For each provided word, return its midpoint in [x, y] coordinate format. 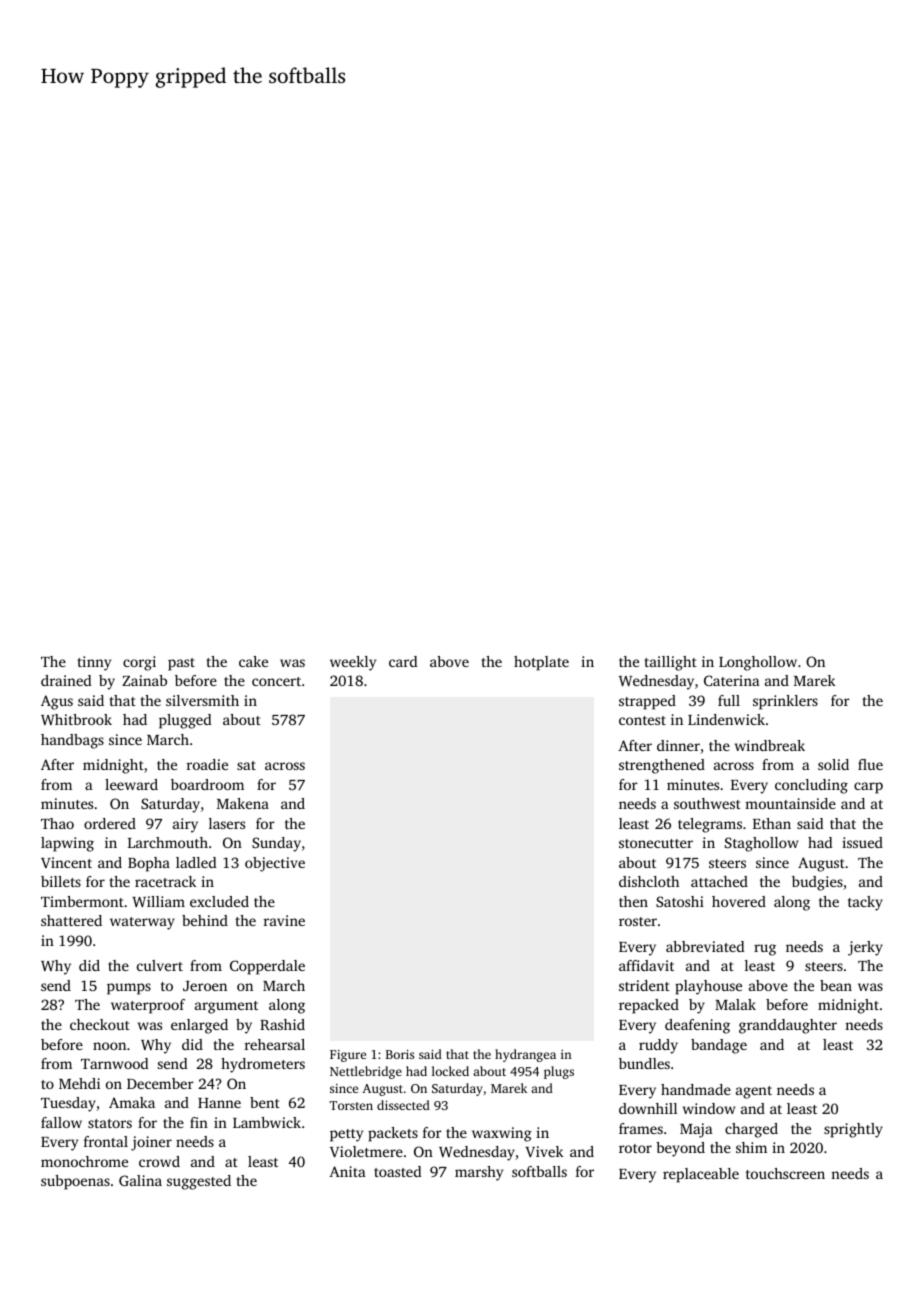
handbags [72, 741]
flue [870, 764]
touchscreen [785, 1173]
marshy [479, 1173]
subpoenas [75, 1182]
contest [642, 720]
